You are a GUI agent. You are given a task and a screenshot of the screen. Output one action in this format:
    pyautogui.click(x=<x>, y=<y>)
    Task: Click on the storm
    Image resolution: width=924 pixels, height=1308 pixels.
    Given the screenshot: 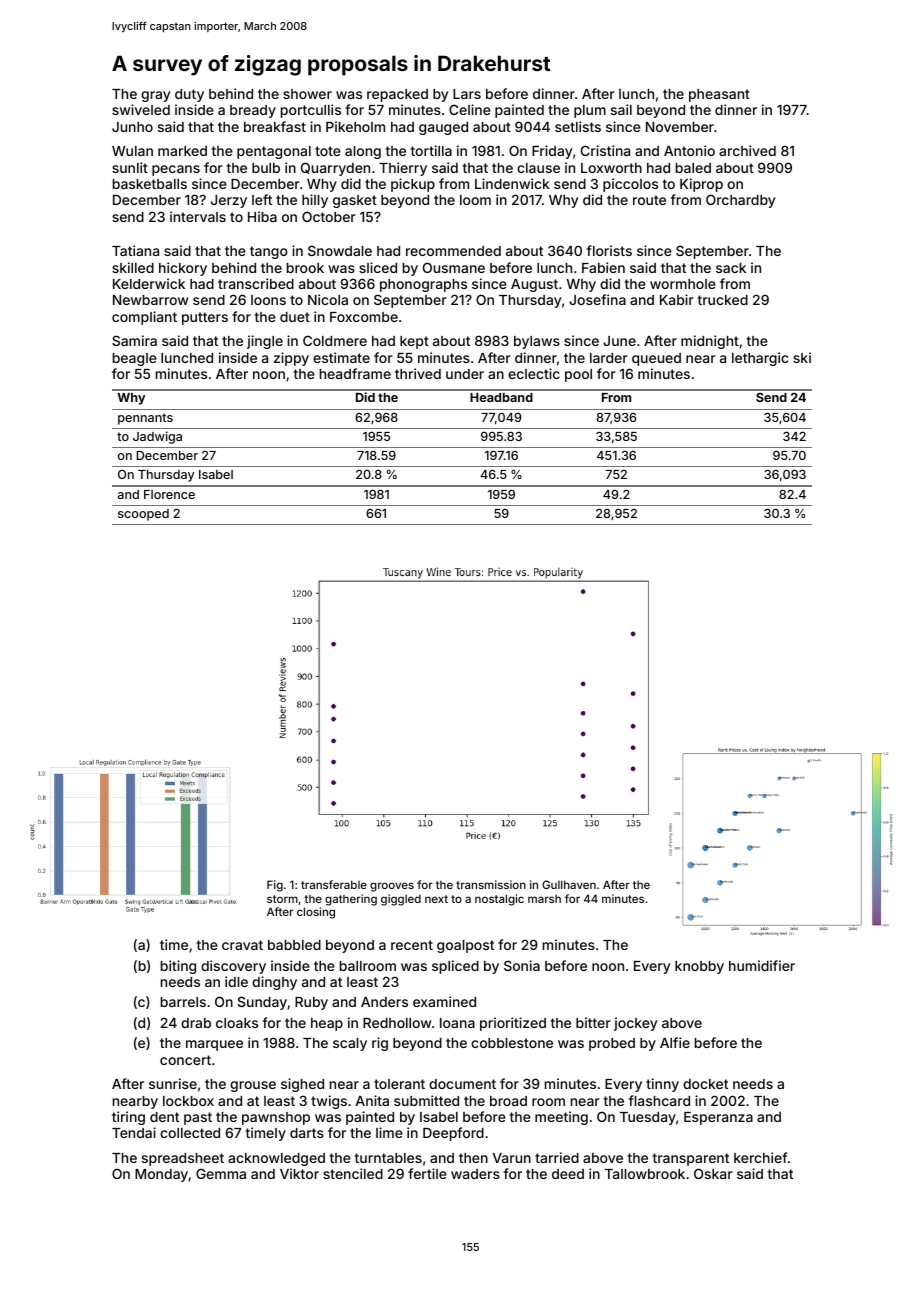 What is the action you would take?
    pyautogui.click(x=282, y=899)
